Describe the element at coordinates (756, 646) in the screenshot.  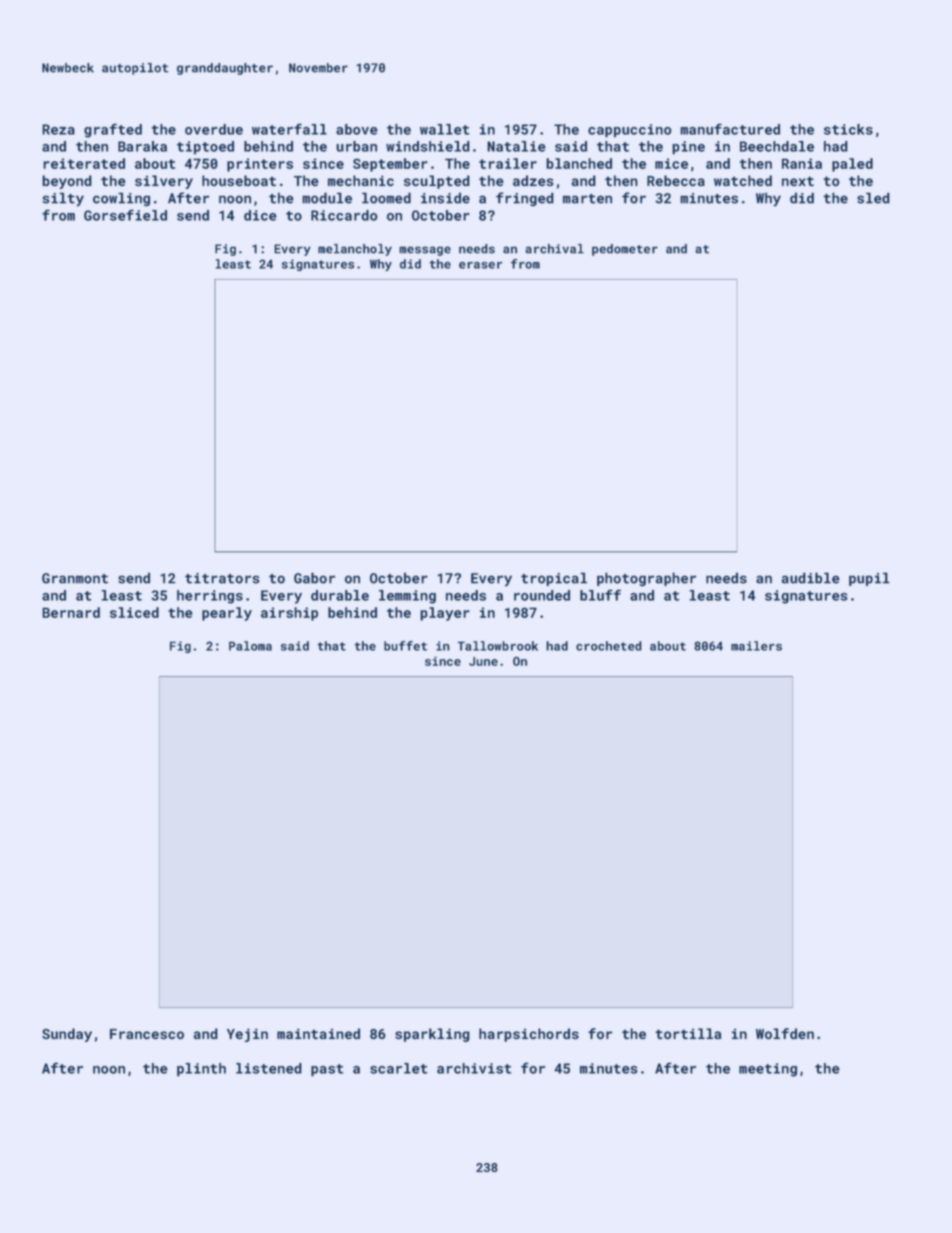
I see `mailers` at that location.
